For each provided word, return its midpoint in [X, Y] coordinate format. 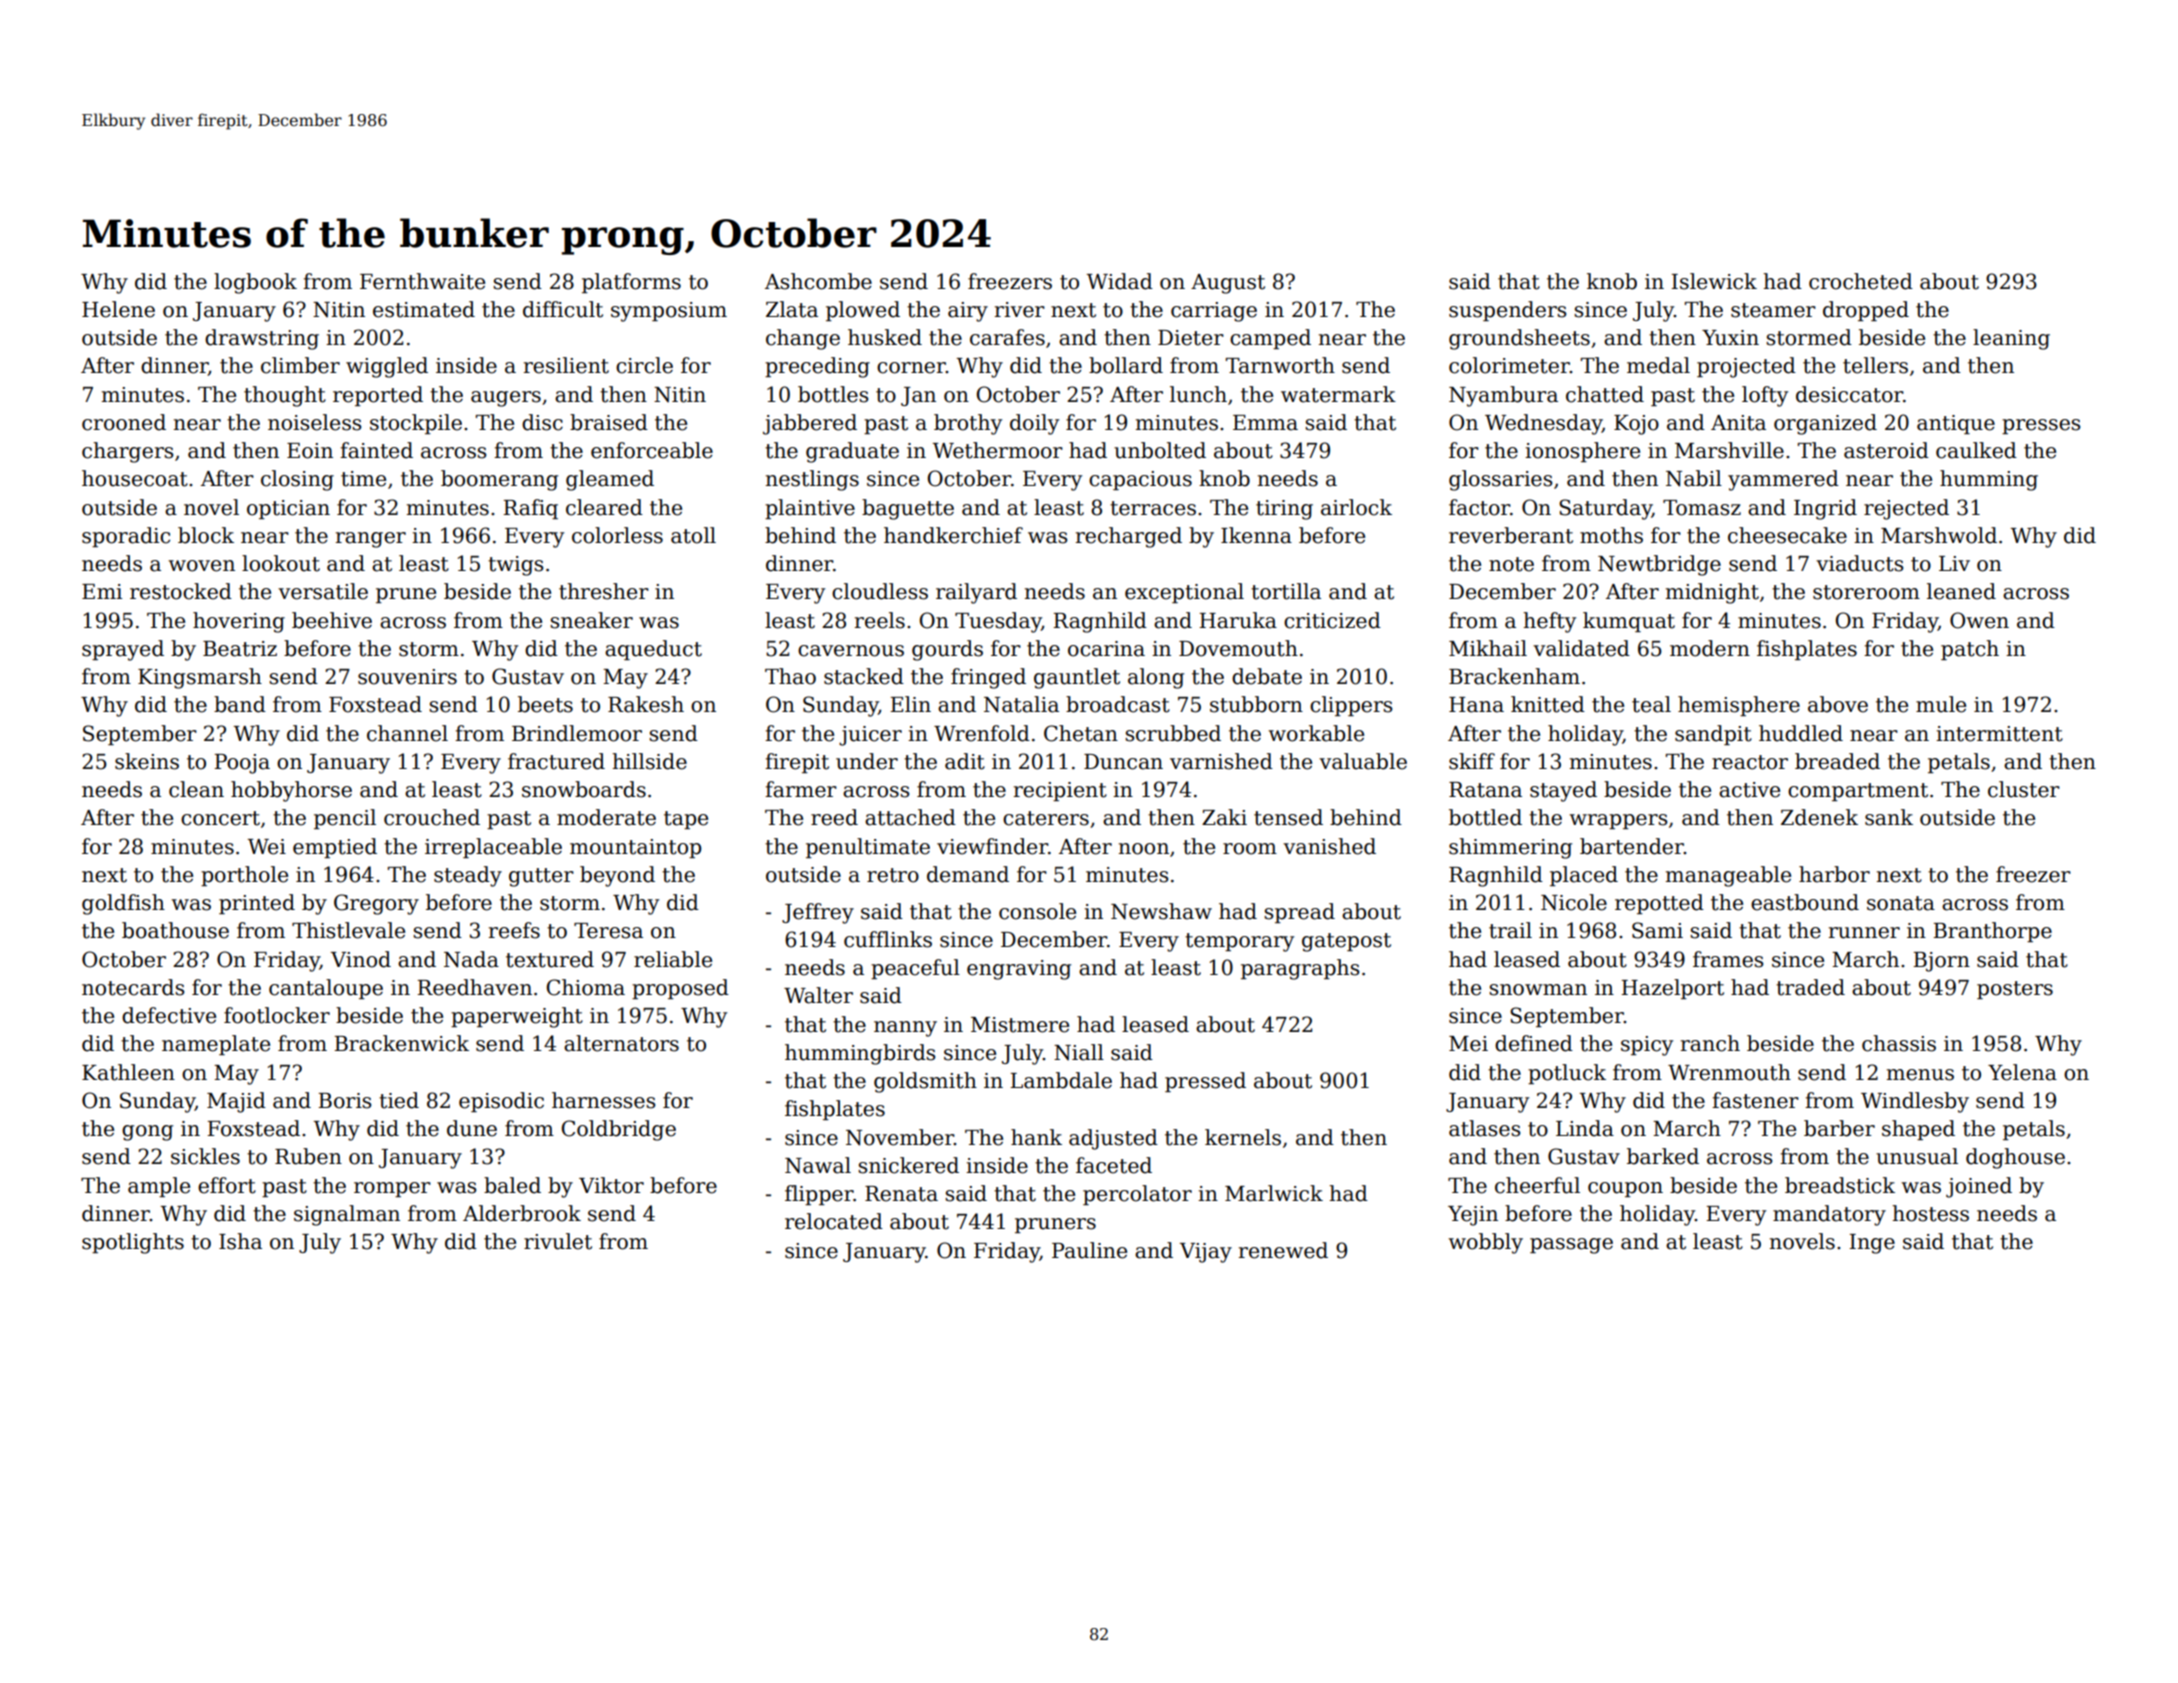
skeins [147, 761]
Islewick [1714, 281]
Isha [240, 1241]
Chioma [585, 987]
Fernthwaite [422, 281]
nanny [905, 1029]
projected [1746, 367]
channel [407, 733]
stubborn [1256, 704]
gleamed [610, 480]
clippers [1351, 706]
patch [1970, 650]
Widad [1119, 281]
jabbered [810, 424]
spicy [1647, 1046]
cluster [2024, 789]
